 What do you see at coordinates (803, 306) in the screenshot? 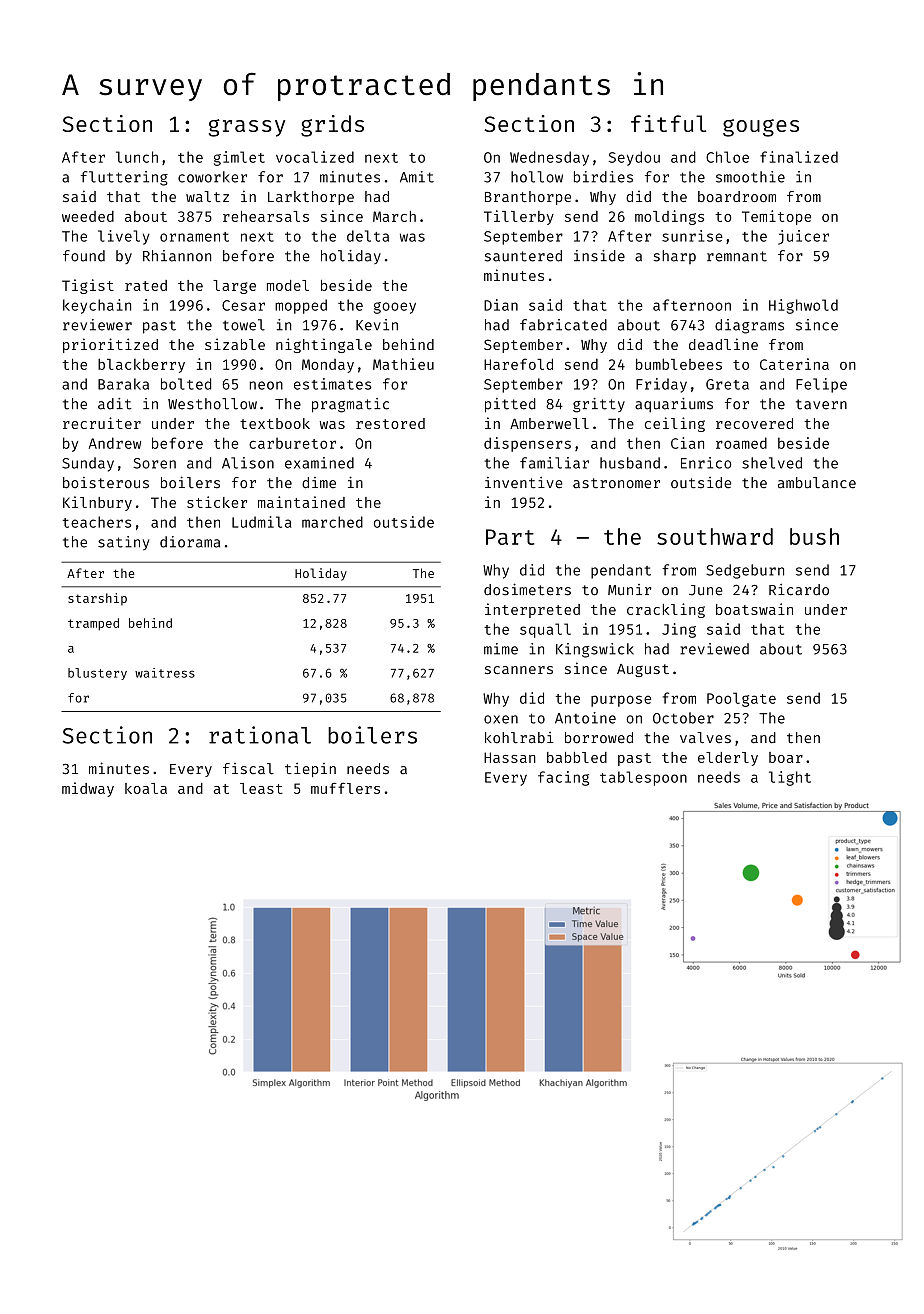
I see `Highwold` at bounding box center [803, 306].
